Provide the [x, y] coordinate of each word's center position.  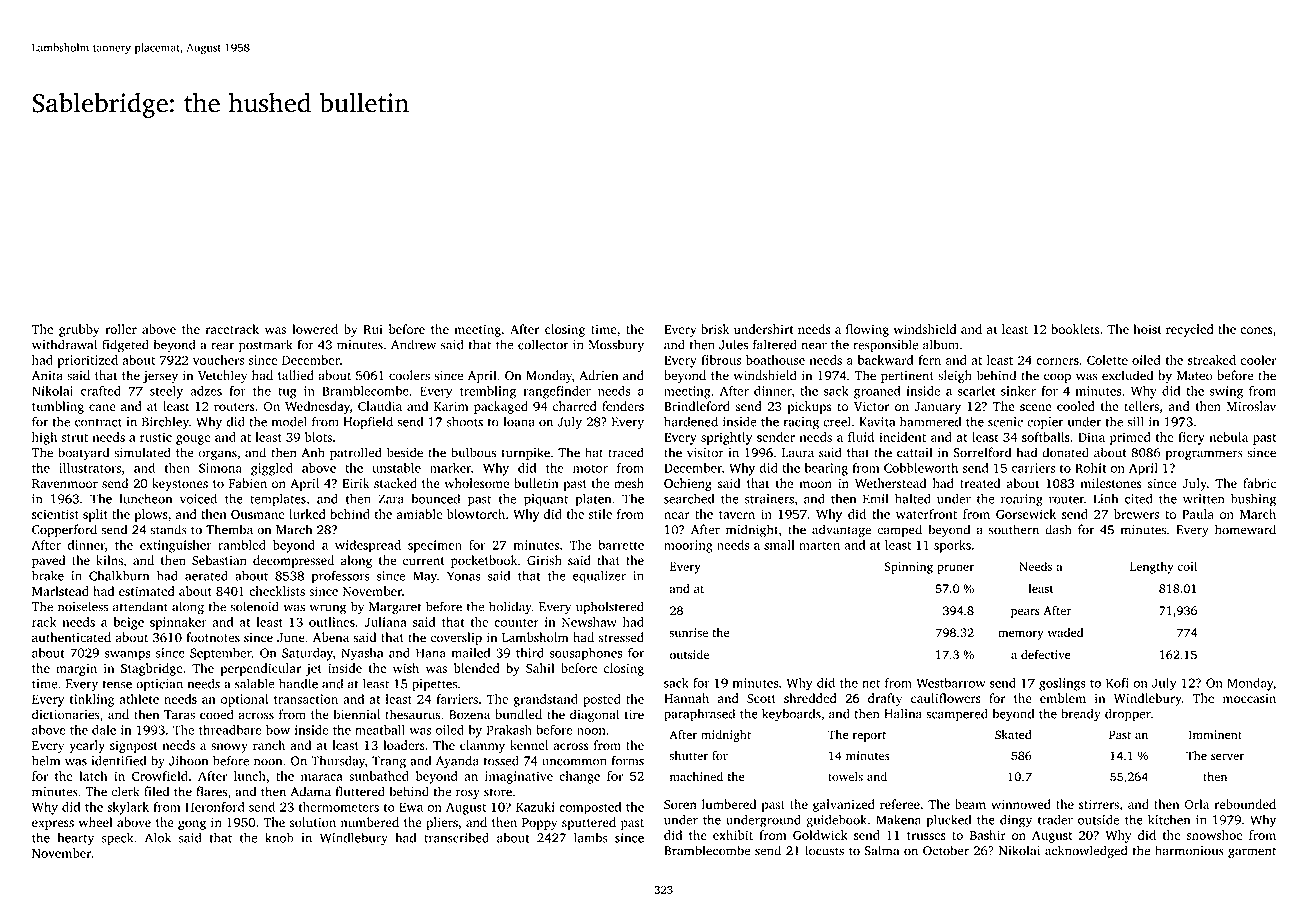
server [1227, 757]
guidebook [836, 821]
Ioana [519, 422]
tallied [296, 375]
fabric [1259, 483]
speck [117, 839]
